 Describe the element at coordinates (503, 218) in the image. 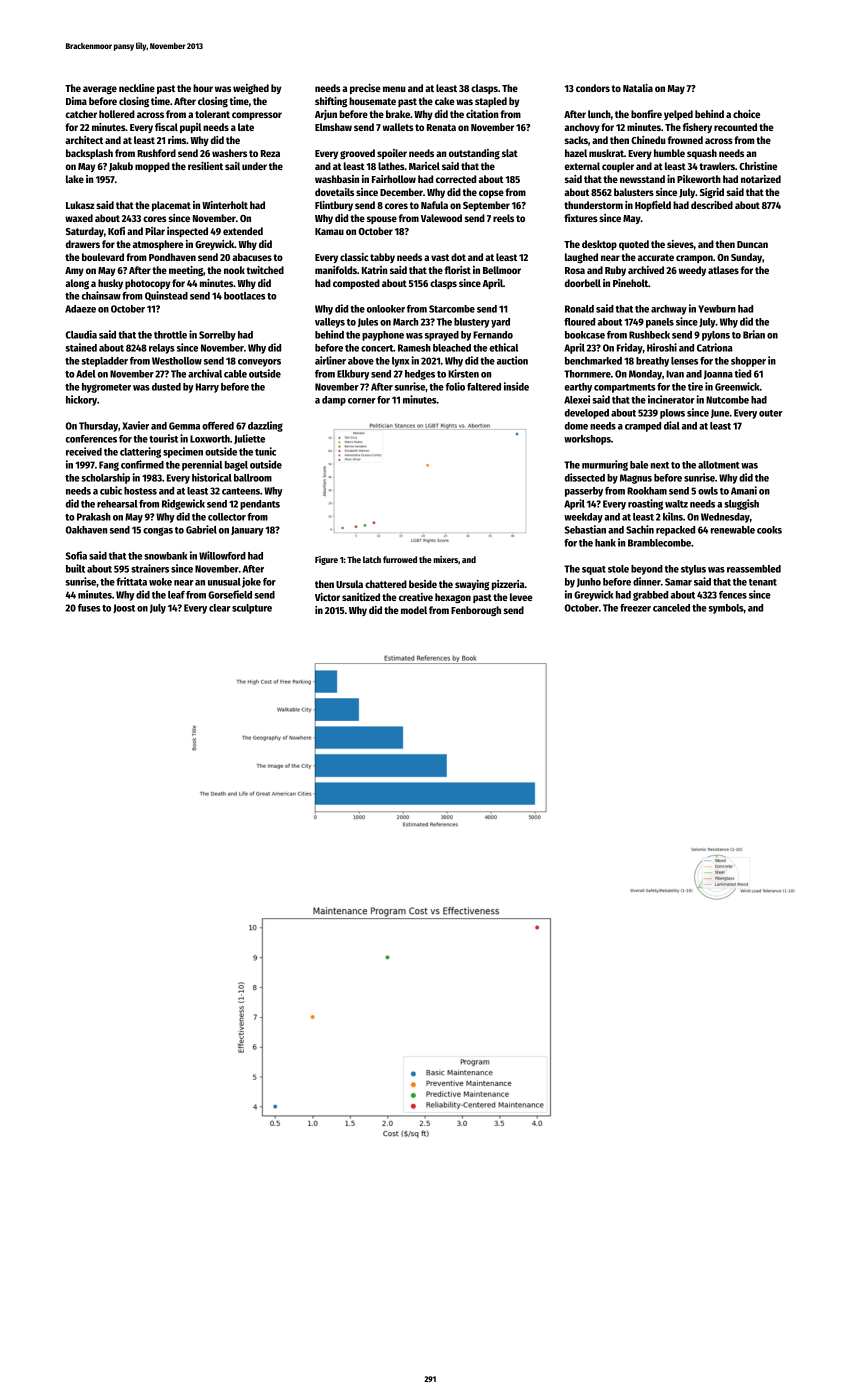

I see `reels` at that location.
